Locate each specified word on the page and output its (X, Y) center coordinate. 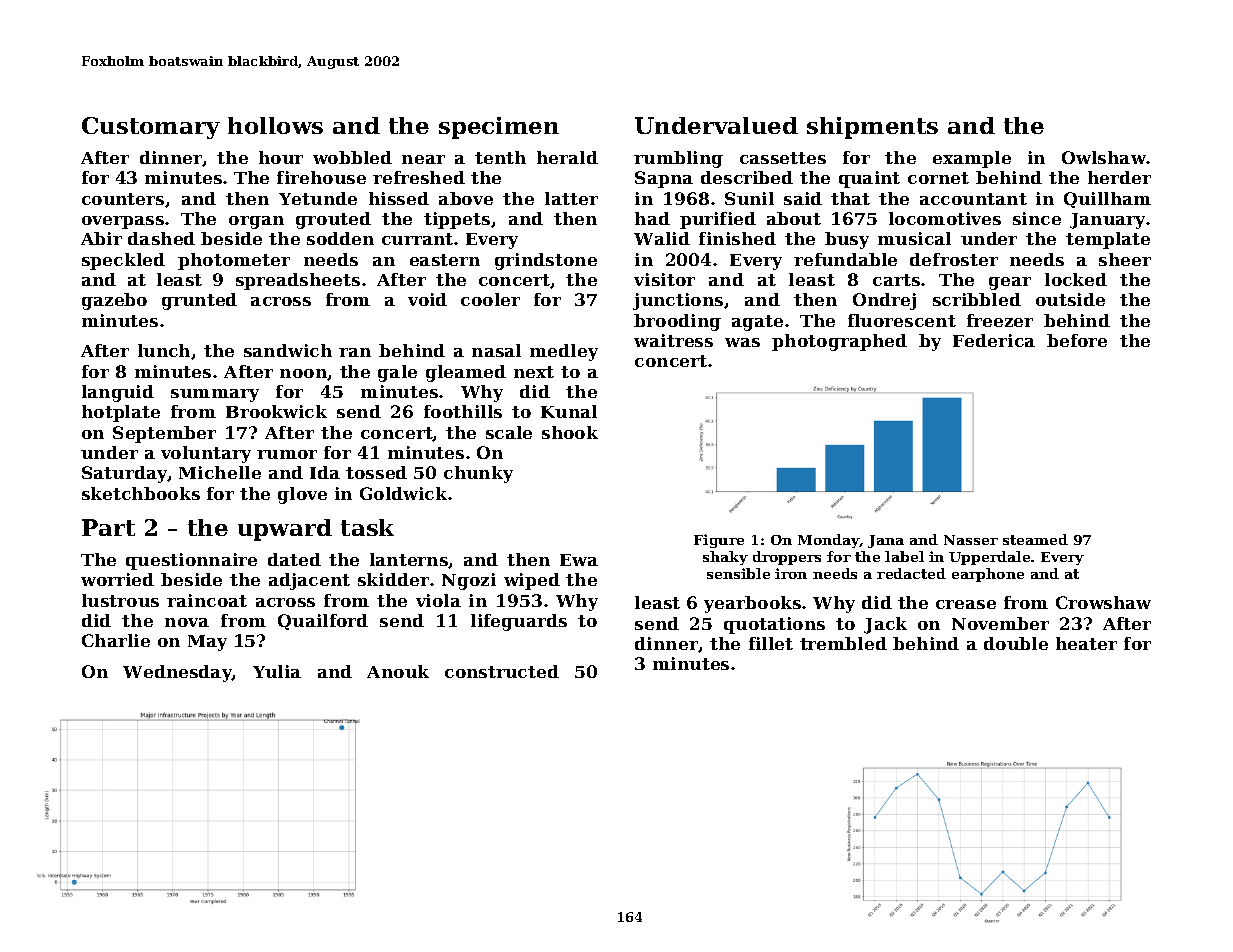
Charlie (116, 640)
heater (1086, 643)
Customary (151, 128)
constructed (502, 671)
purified (718, 220)
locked (1076, 279)
